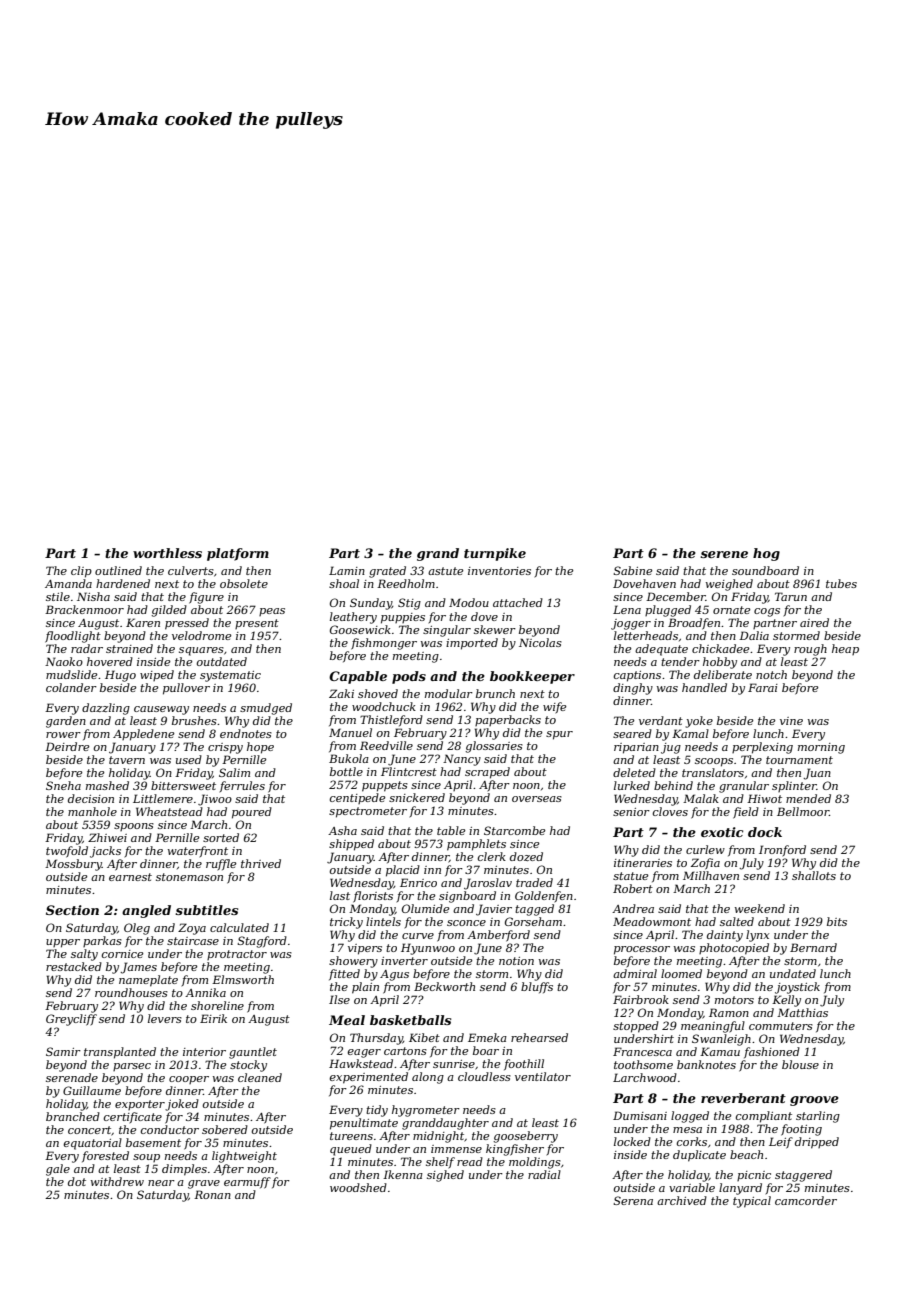 The height and width of the screenshot is (1316, 908). What do you see at coordinates (358, 1187) in the screenshot?
I see `woodshed` at bounding box center [358, 1187].
